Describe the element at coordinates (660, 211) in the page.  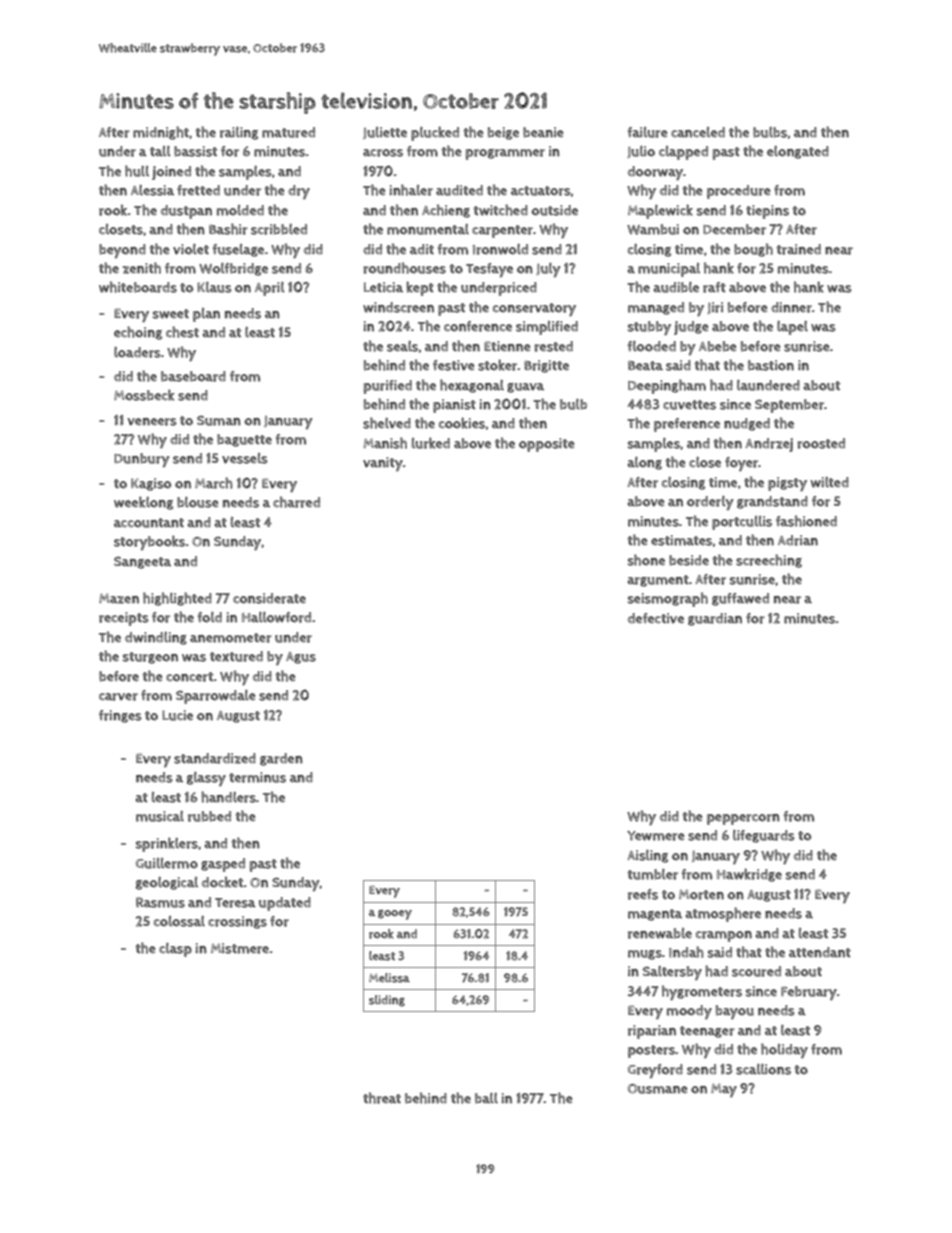
I see `Maplewick` at that location.
